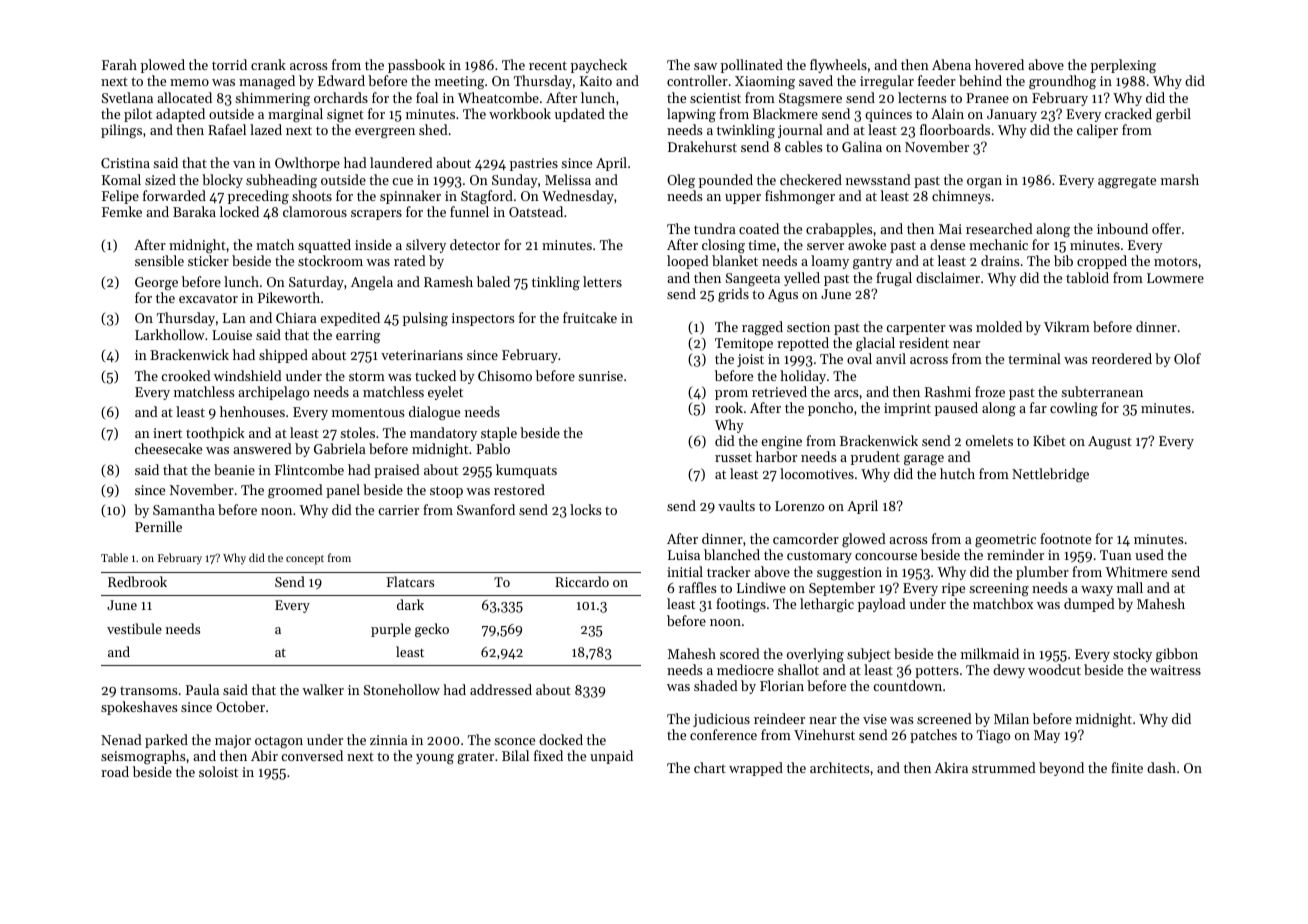  Describe the element at coordinates (115, 771) in the screenshot. I see `road` at that location.
